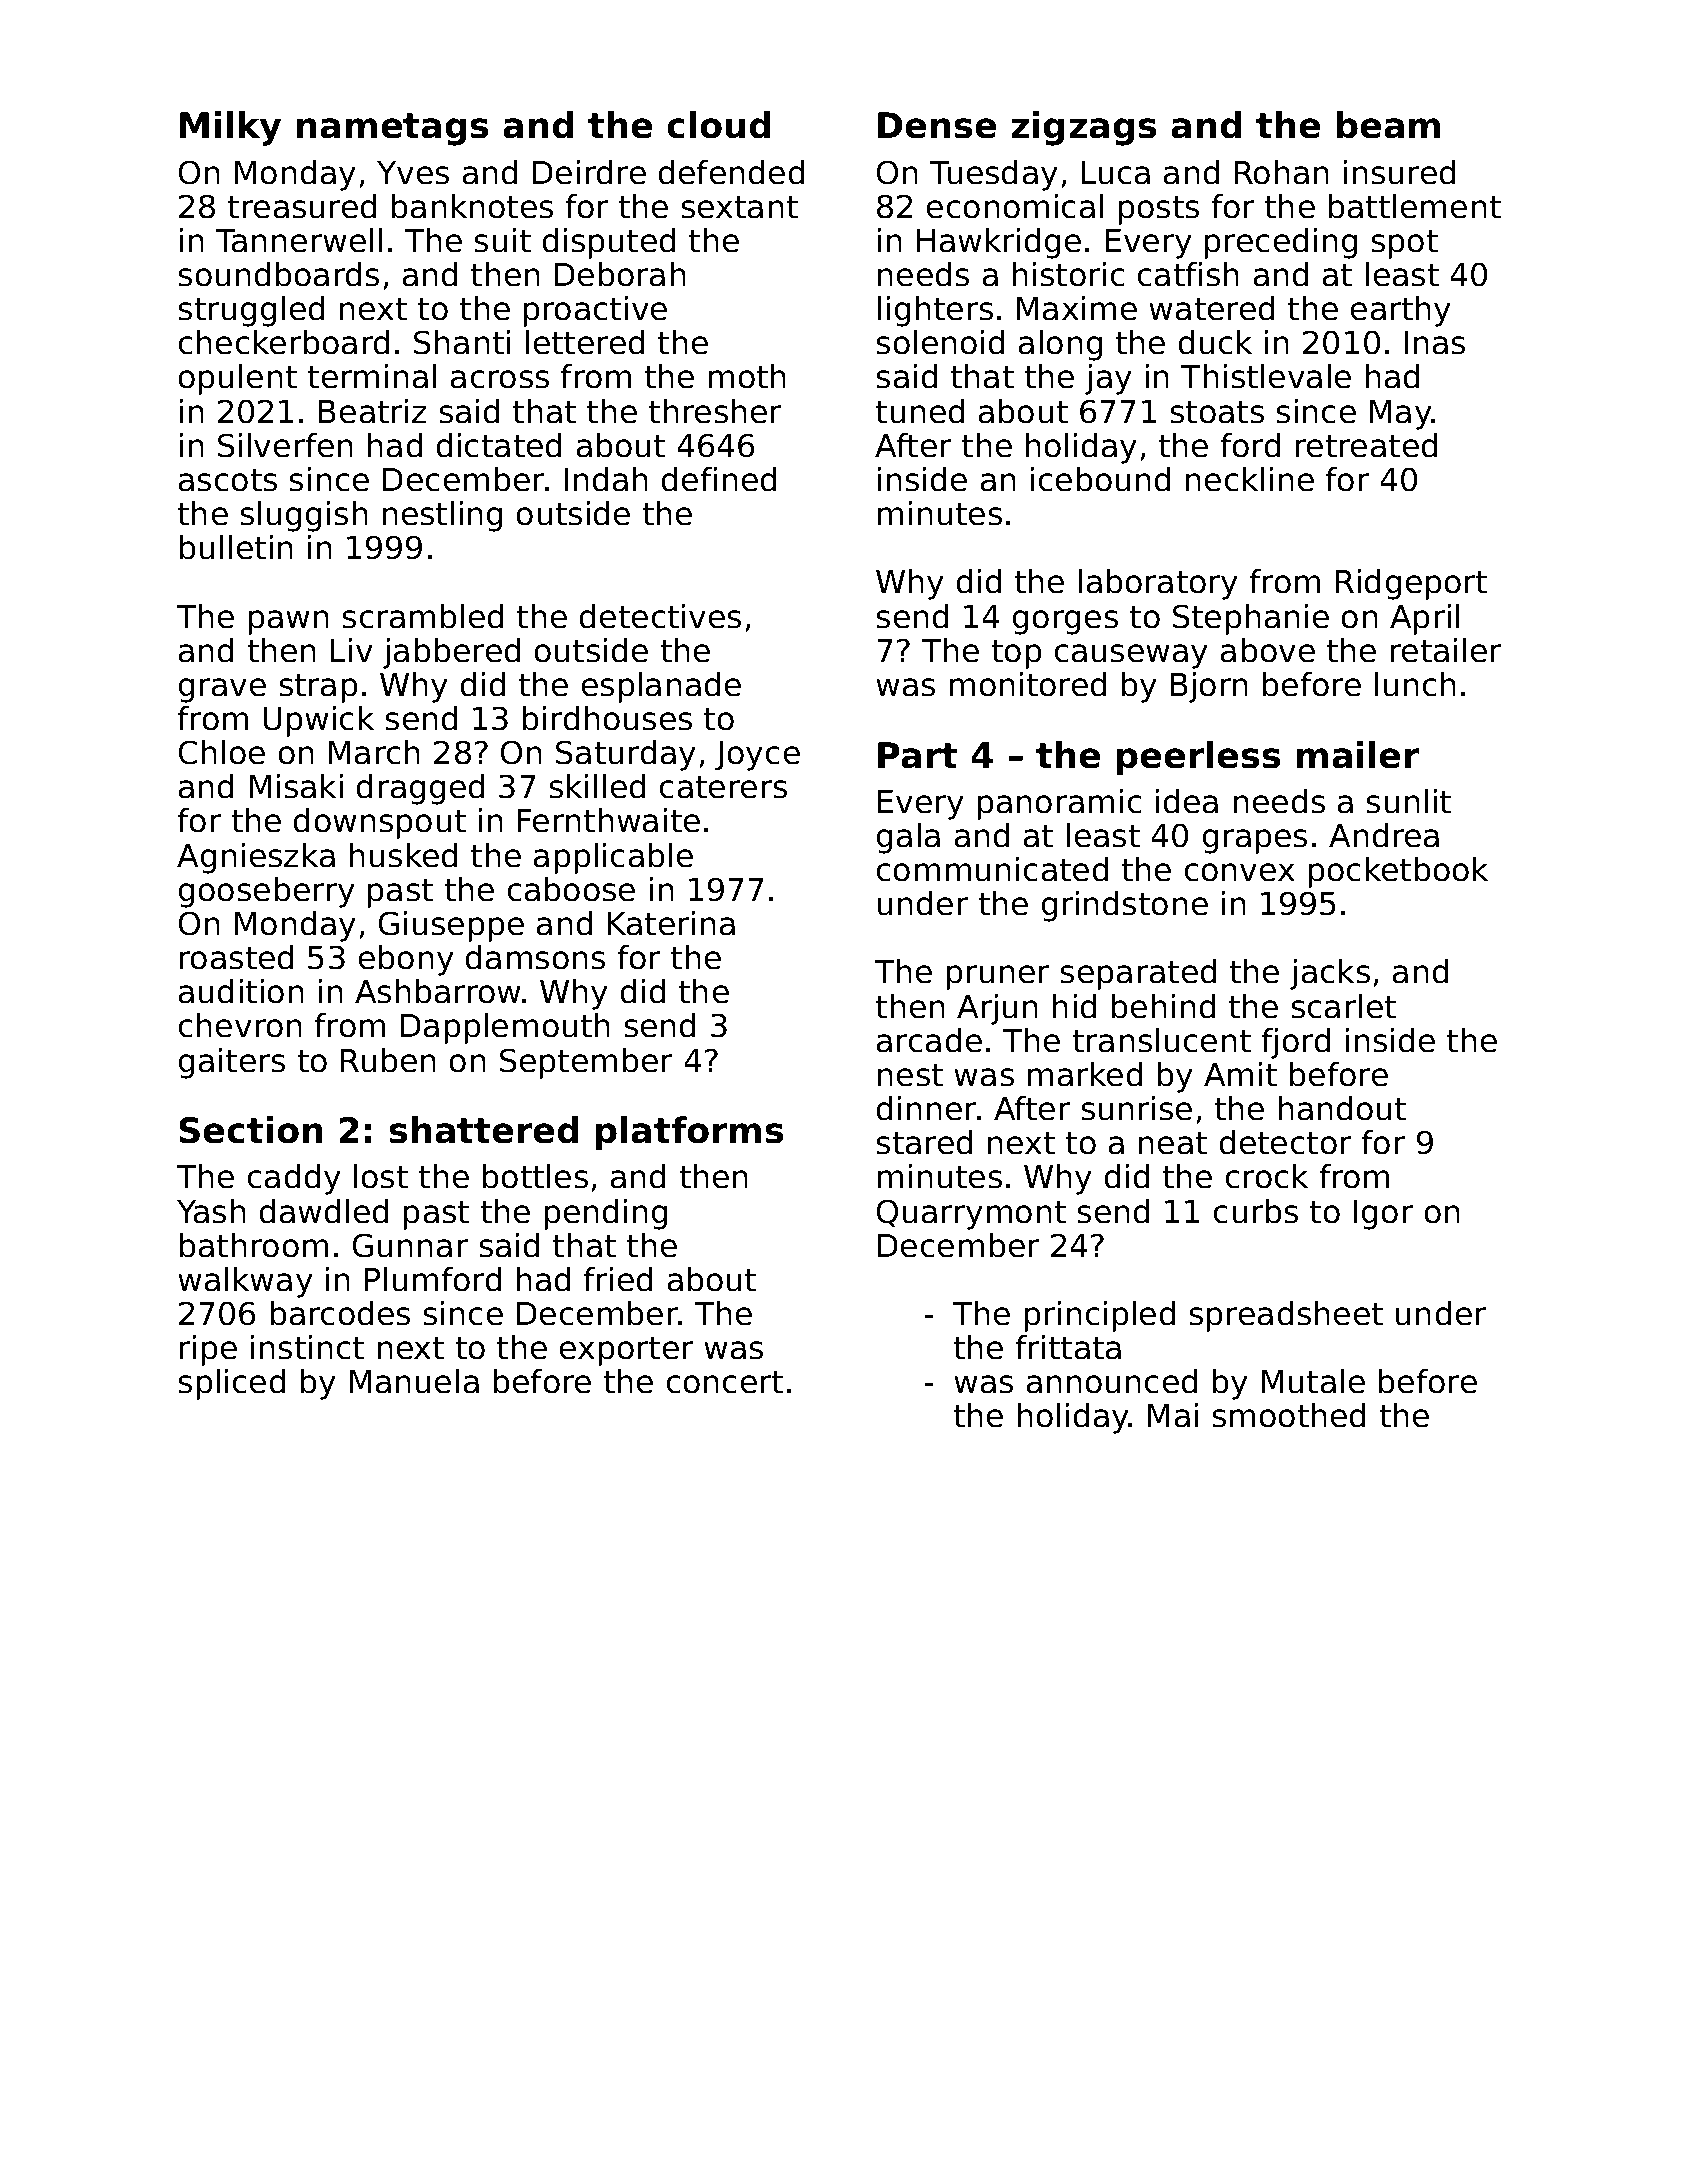  I want to click on spreadsheet, so click(1286, 1316).
